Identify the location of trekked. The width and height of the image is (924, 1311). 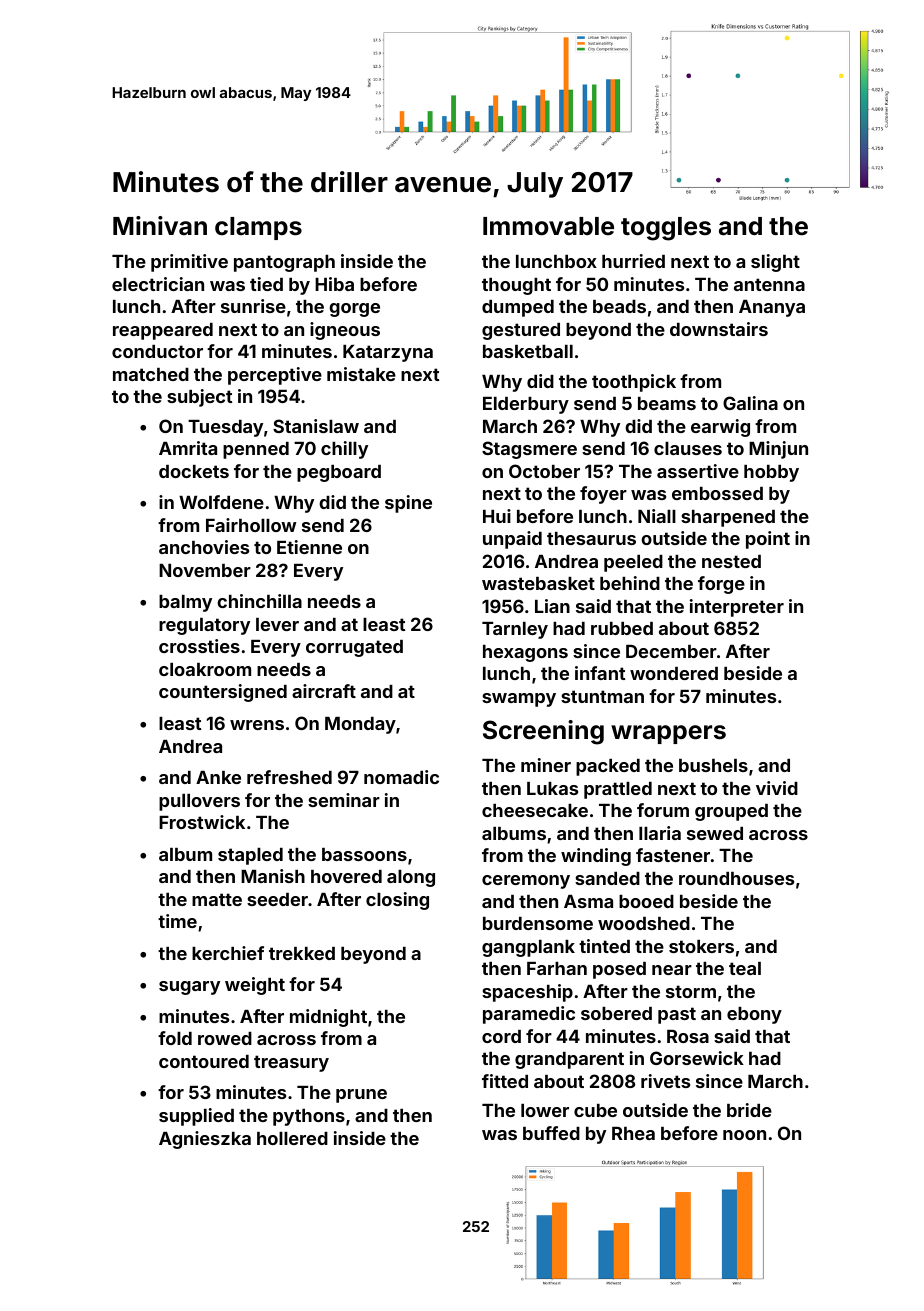
(302, 953).
